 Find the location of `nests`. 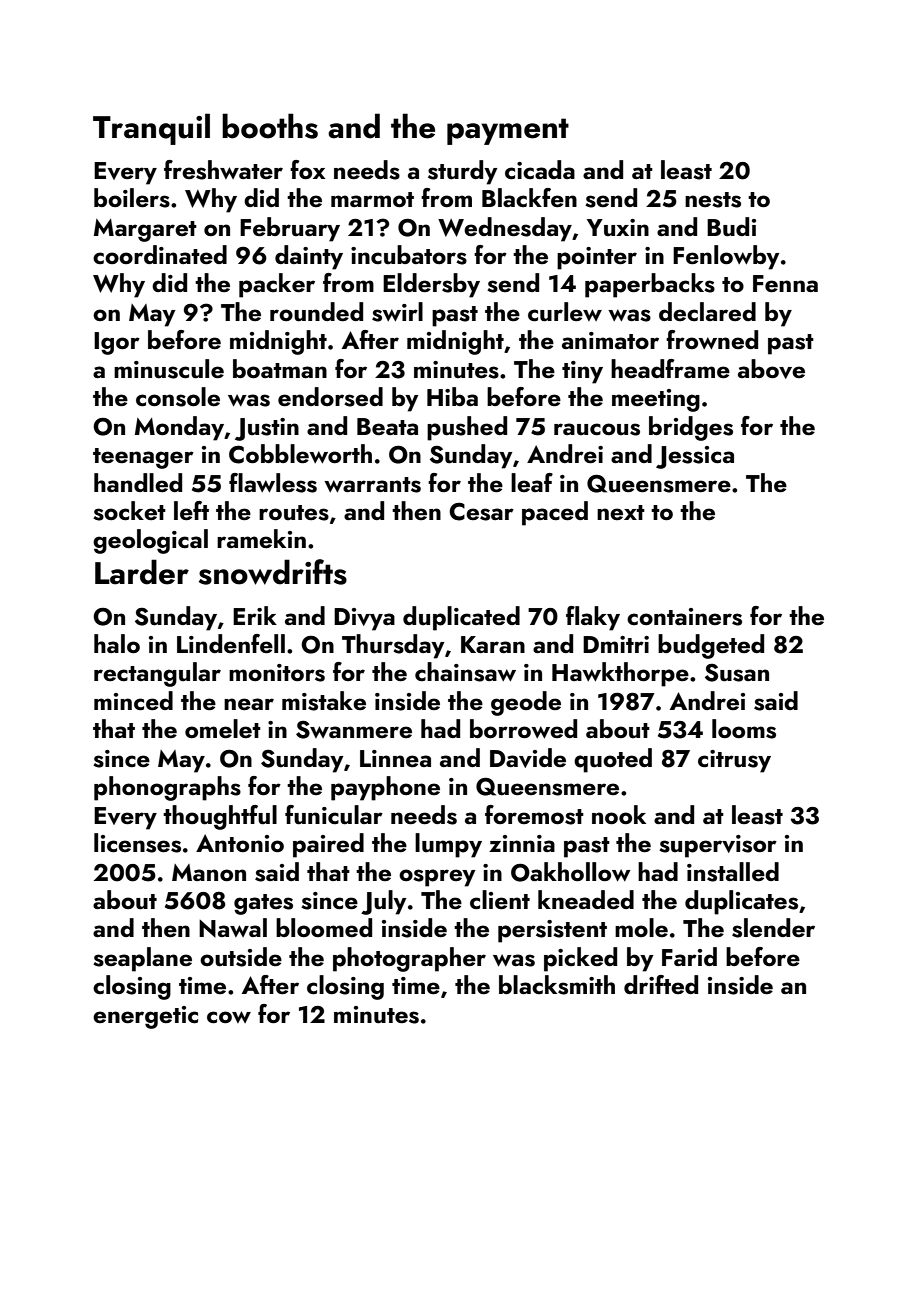

nests is located at coordinates (713, 200).
